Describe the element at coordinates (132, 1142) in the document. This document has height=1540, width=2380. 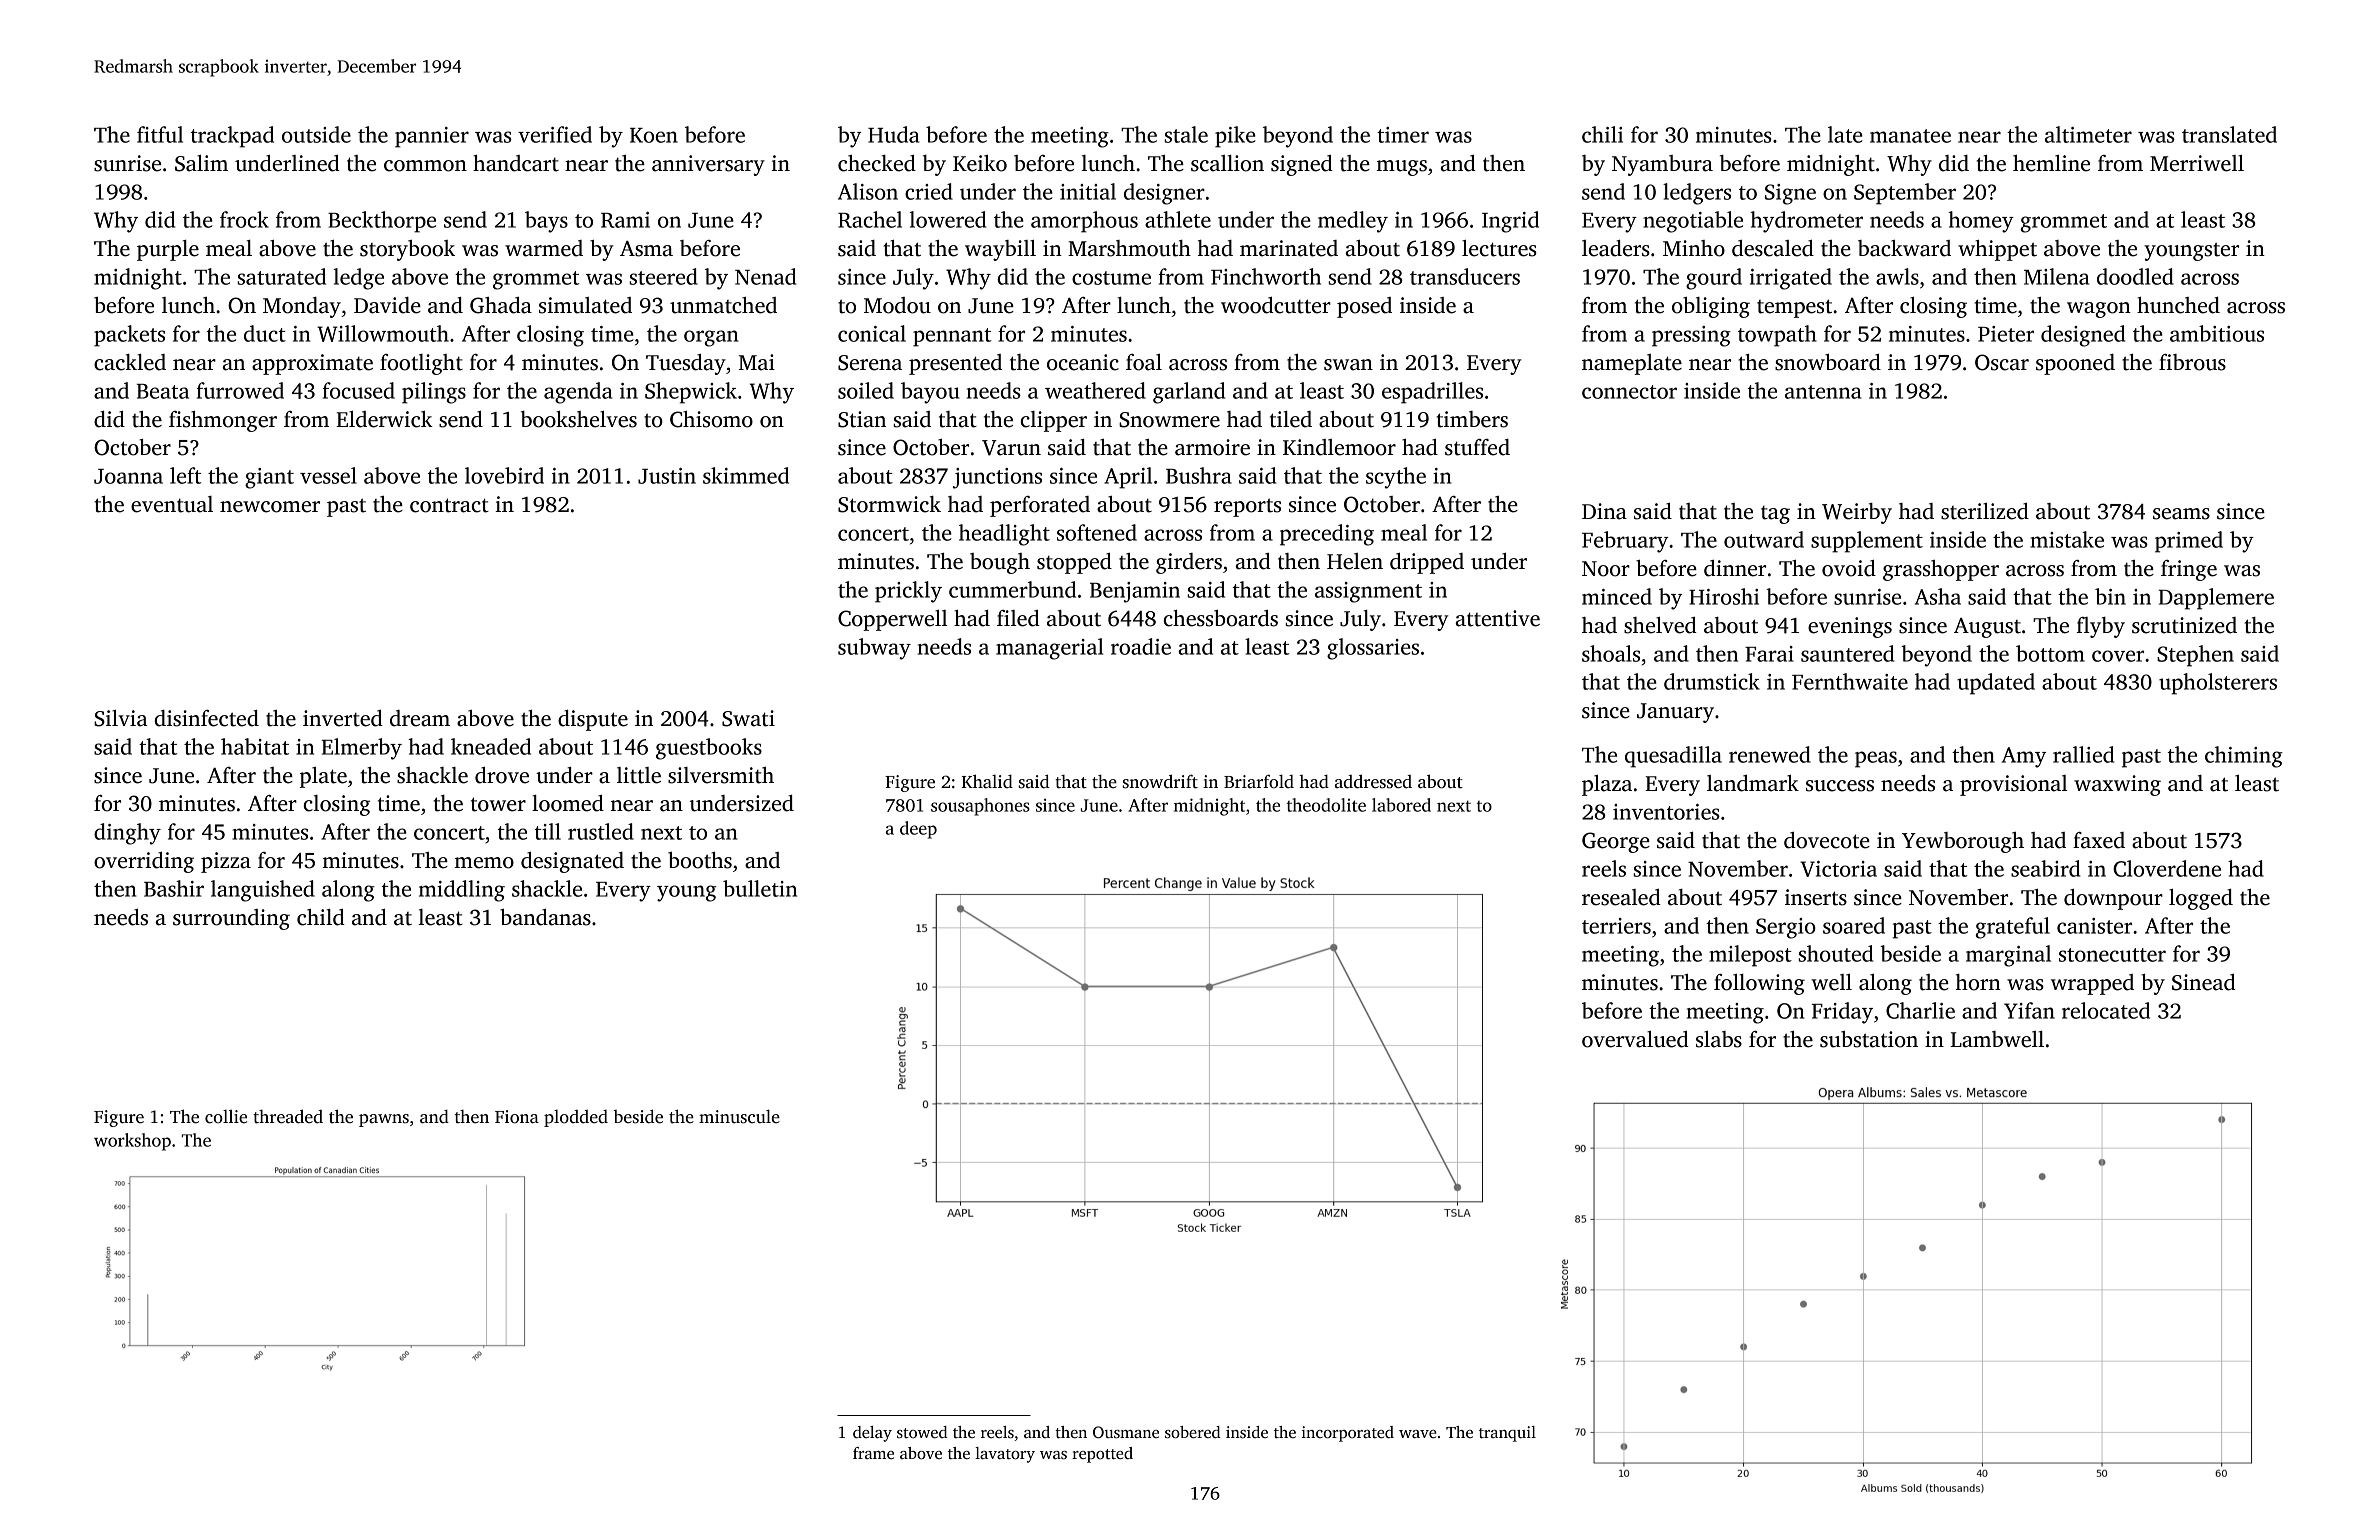
I see `workshop` at that location.
